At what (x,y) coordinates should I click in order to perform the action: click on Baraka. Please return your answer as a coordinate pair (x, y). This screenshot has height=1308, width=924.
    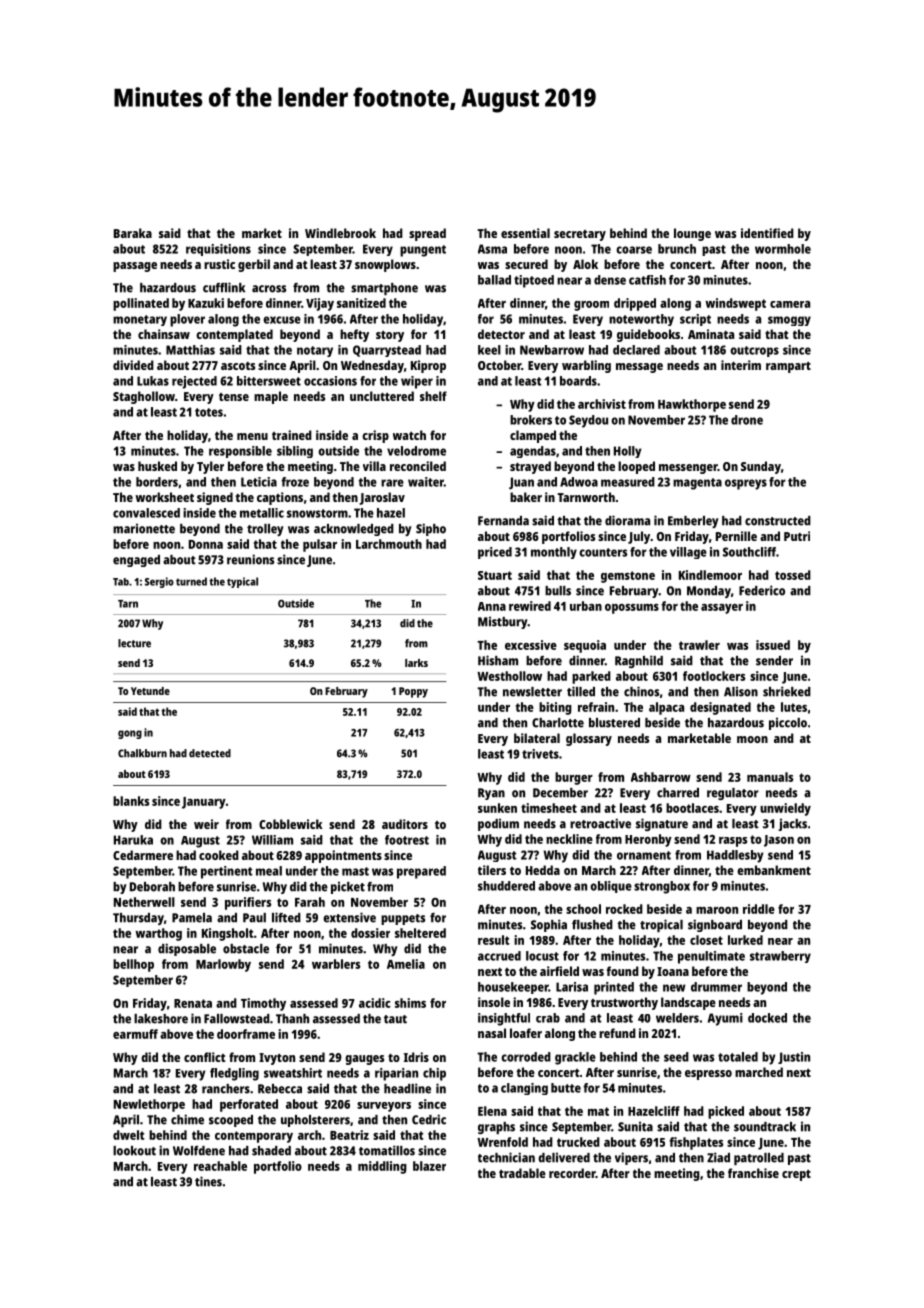
    Looking at the image, I should click on (133, 233).
